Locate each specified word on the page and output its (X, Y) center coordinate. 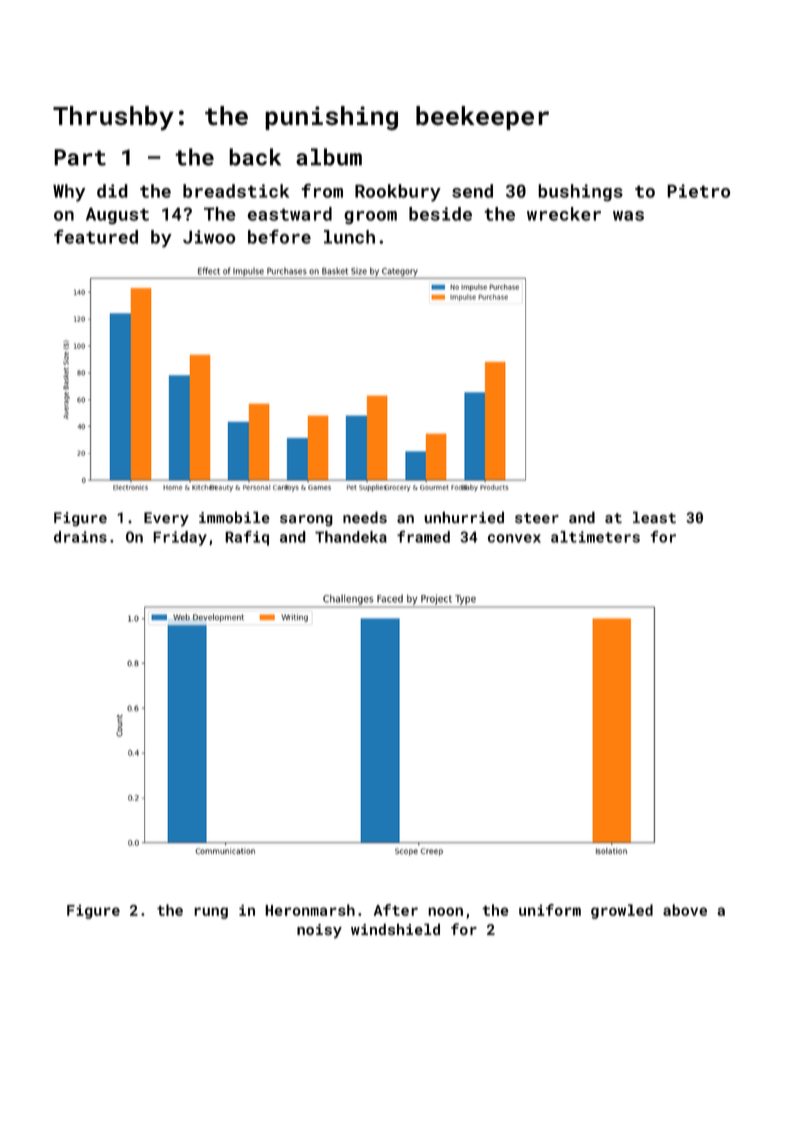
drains (80, 537)
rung (211, 913)
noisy (319, 931)
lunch (349, 237)
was (628, 216)
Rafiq (247, 538)
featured (96, 237)
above (685, 910)
